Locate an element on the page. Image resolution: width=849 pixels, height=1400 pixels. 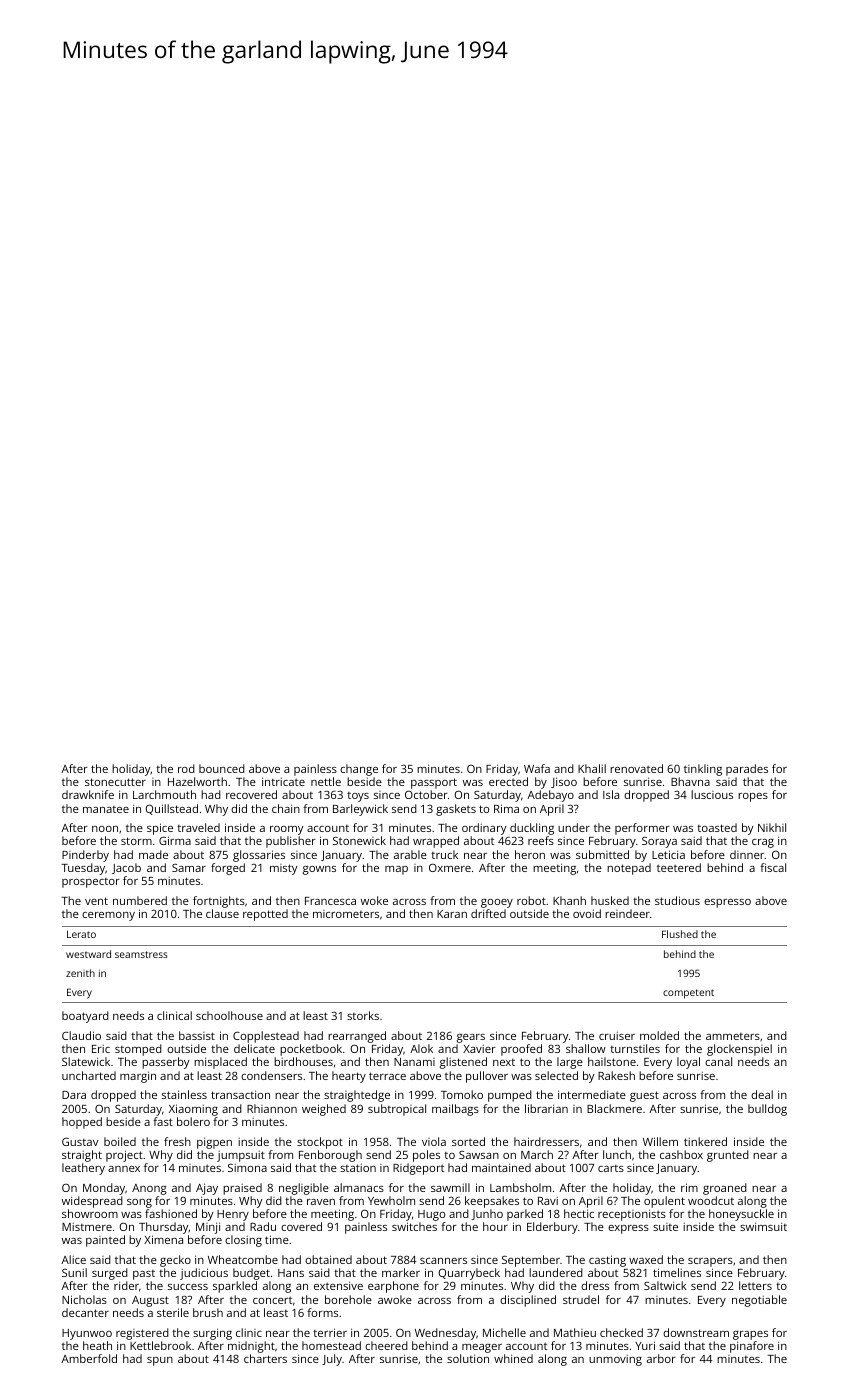
change is located at coordinates (359, 770).
